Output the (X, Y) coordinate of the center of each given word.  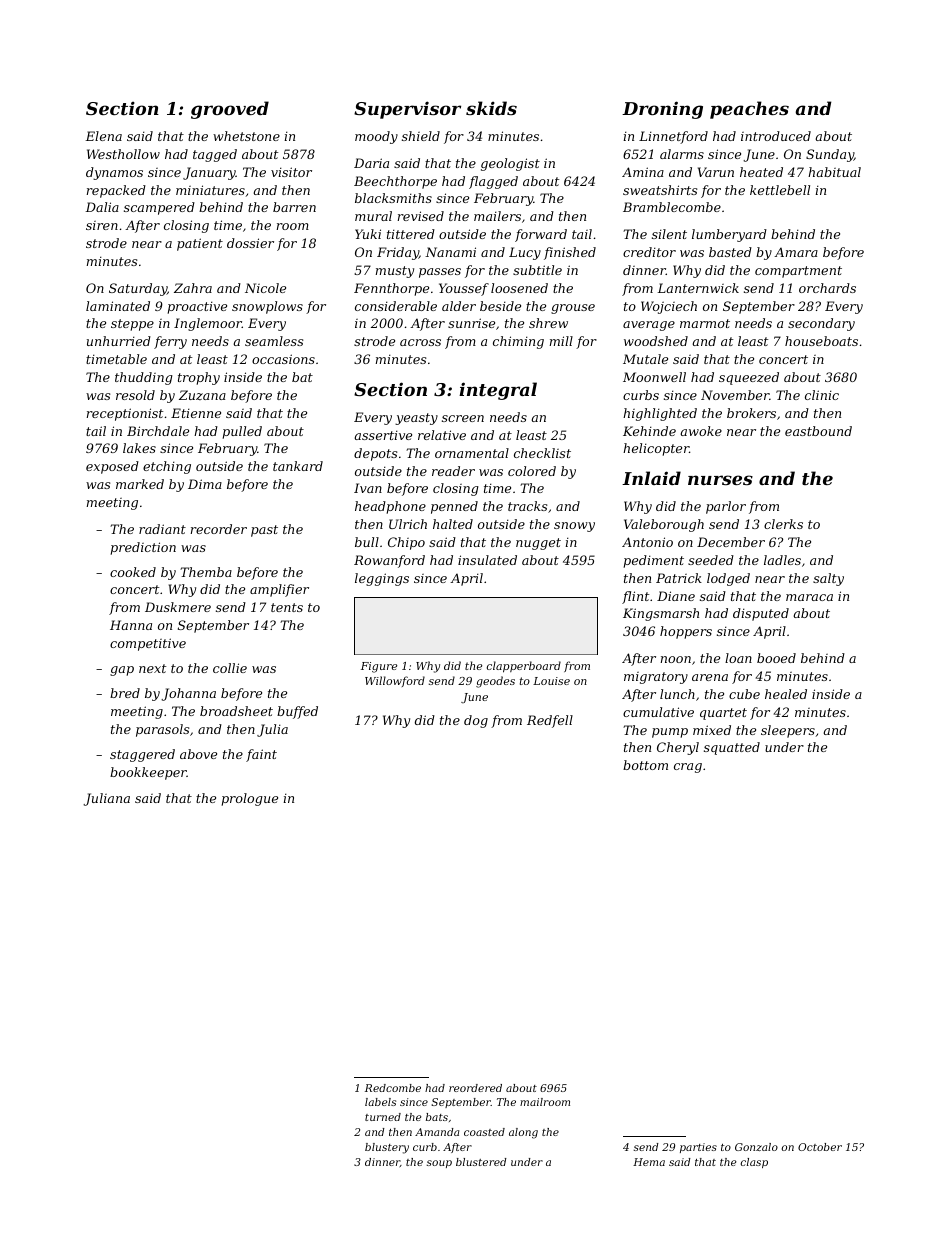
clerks (783, 524)
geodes (495, 682)
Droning (662, 110)
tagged (215, 155)
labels (380, 1102)
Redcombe (393, 1088)
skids (491, 108)
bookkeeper (148, 773)
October (820, 1147)
